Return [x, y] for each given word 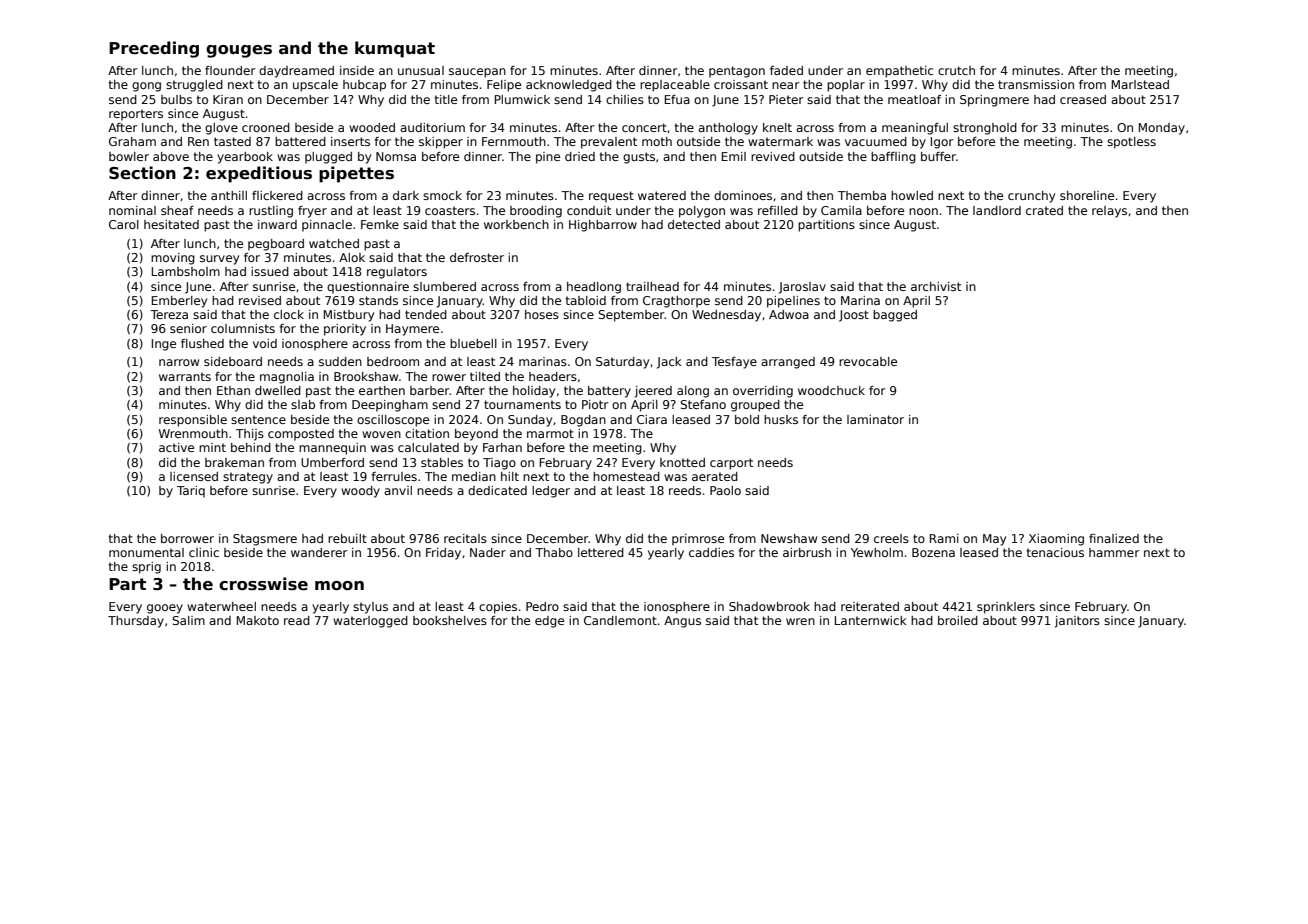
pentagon [737, 72]
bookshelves [450, 620]
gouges [239, 51]
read [297, 620]
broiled [958, 620]
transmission [1036, 84]
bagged [895, 316]
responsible [193, 421]
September [631, 316]
